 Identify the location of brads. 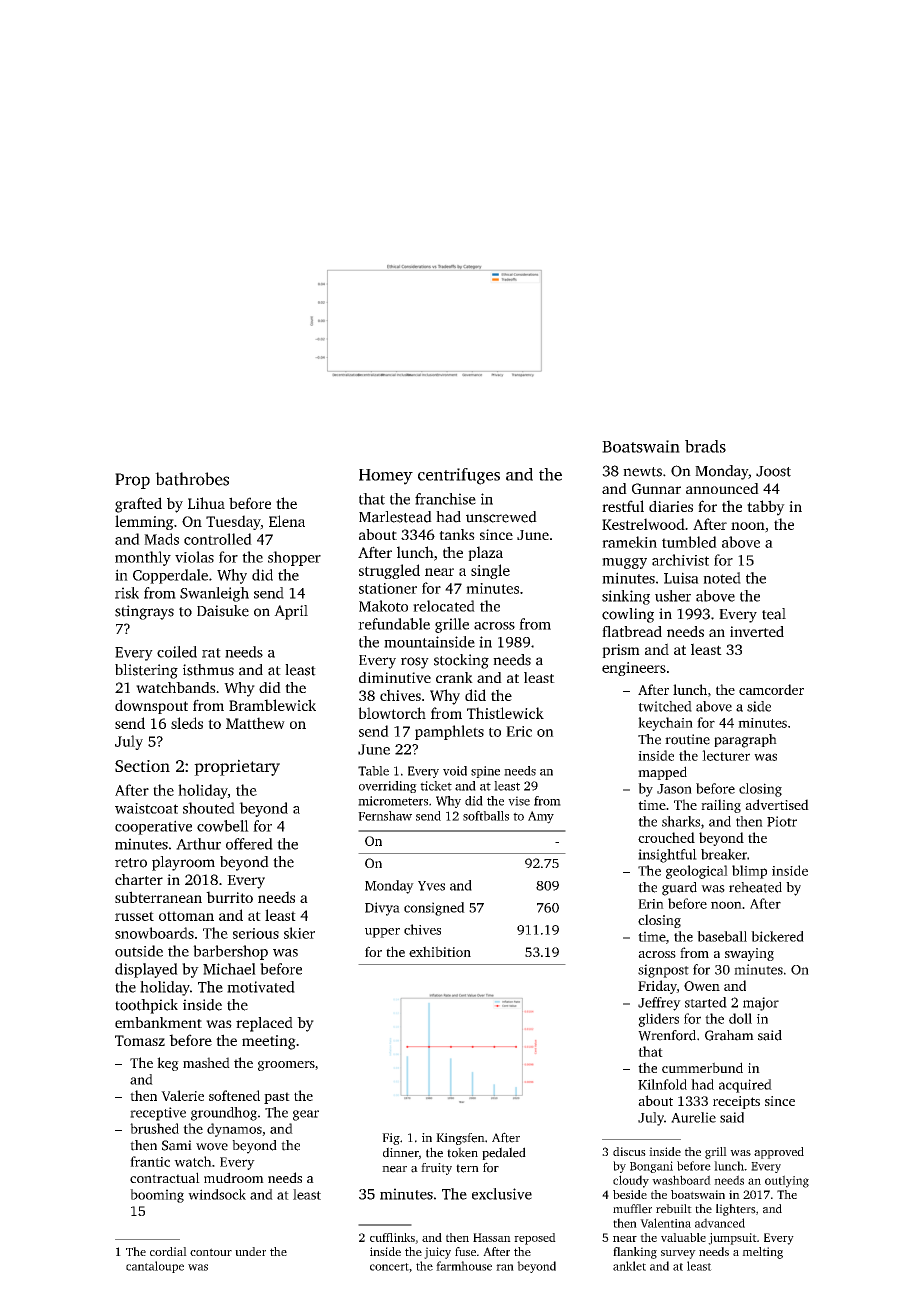
(705, 446).
